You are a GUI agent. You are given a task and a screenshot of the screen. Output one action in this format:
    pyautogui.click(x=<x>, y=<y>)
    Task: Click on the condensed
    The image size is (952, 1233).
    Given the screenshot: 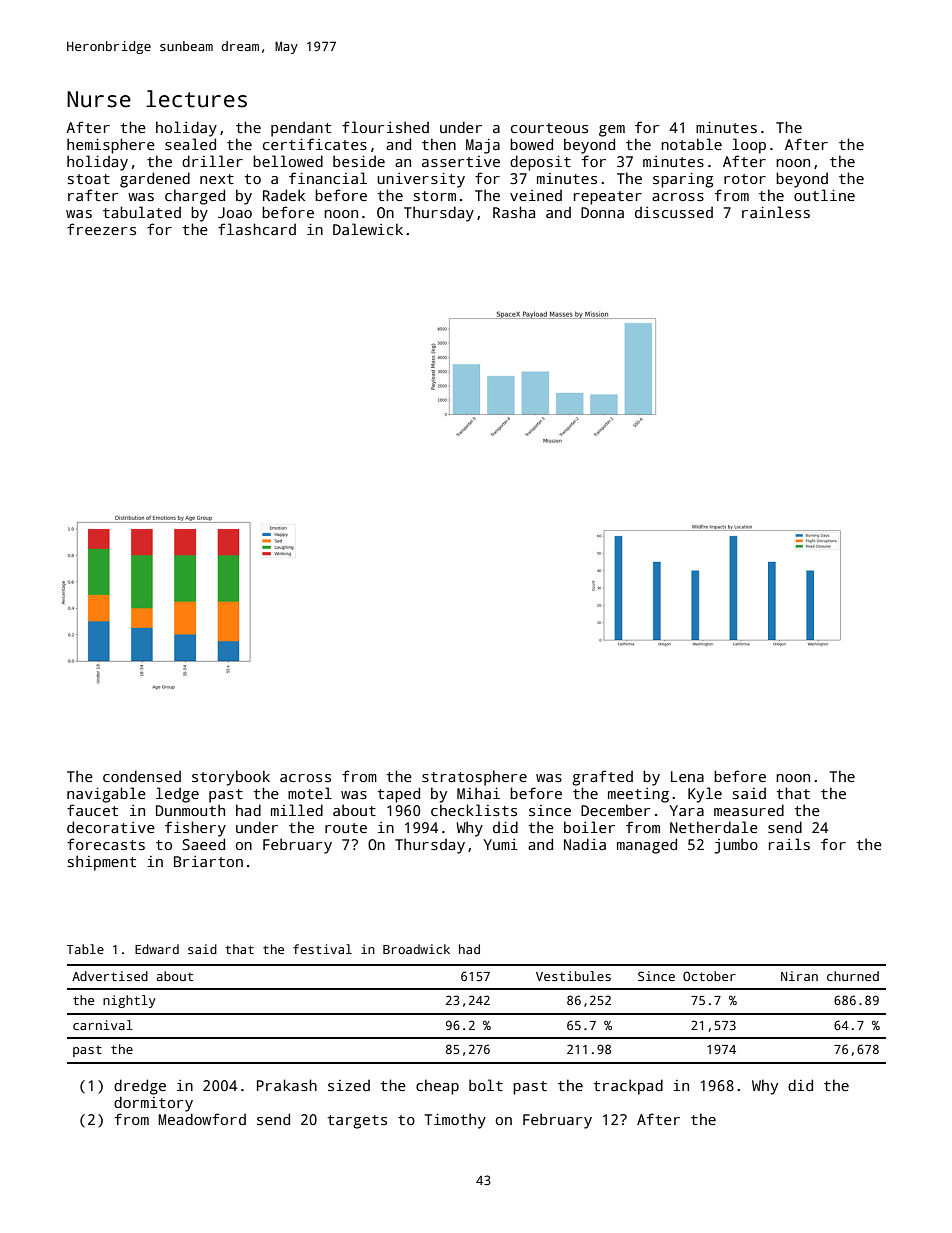 What is the action you would take?
    pyautogui.click(x=142, y=776)
